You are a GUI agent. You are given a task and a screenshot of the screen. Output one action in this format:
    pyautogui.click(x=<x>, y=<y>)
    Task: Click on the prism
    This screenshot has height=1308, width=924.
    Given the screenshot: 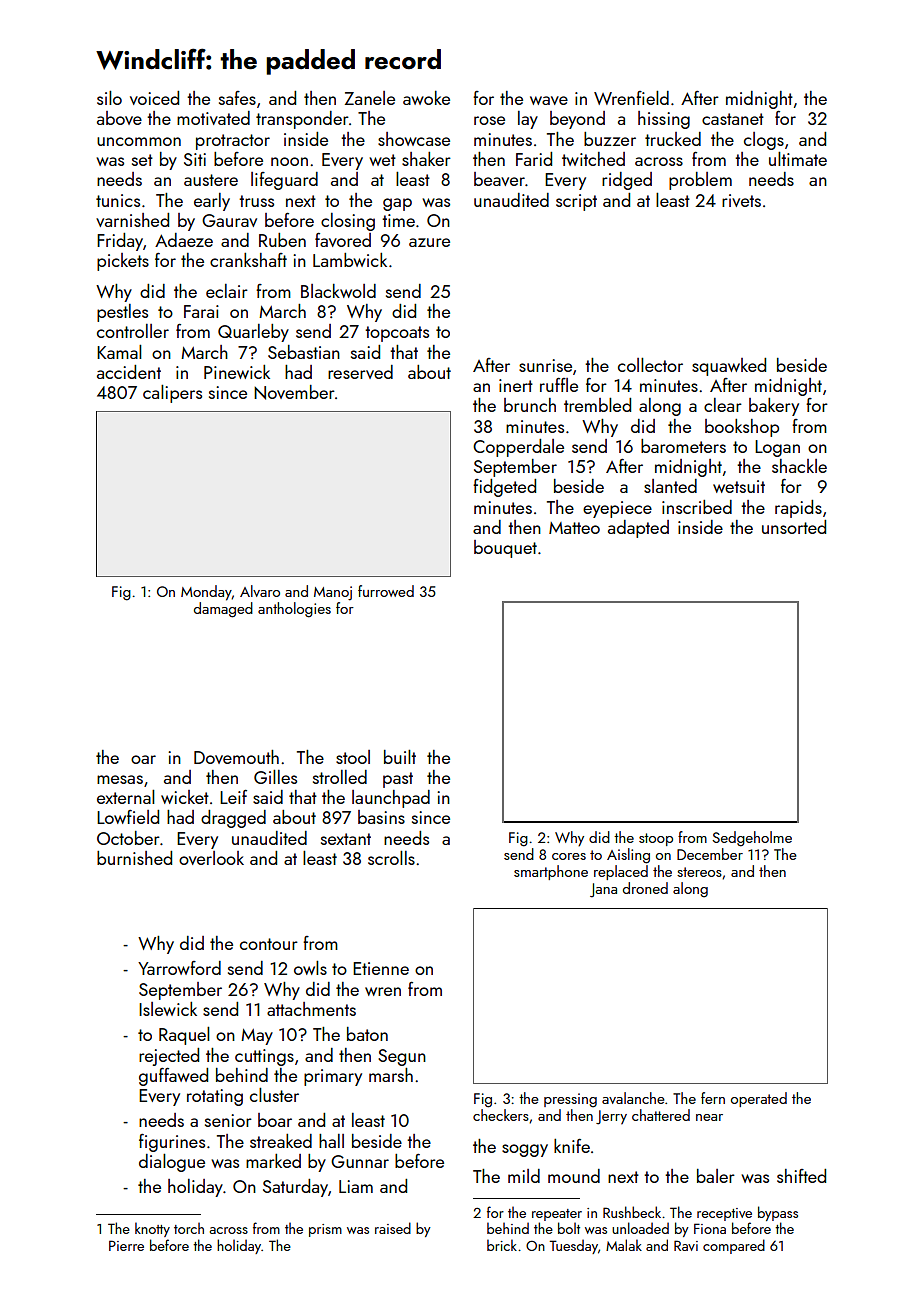 What is the action you would take?
    pyautogui.click(x=325, y=1230)
